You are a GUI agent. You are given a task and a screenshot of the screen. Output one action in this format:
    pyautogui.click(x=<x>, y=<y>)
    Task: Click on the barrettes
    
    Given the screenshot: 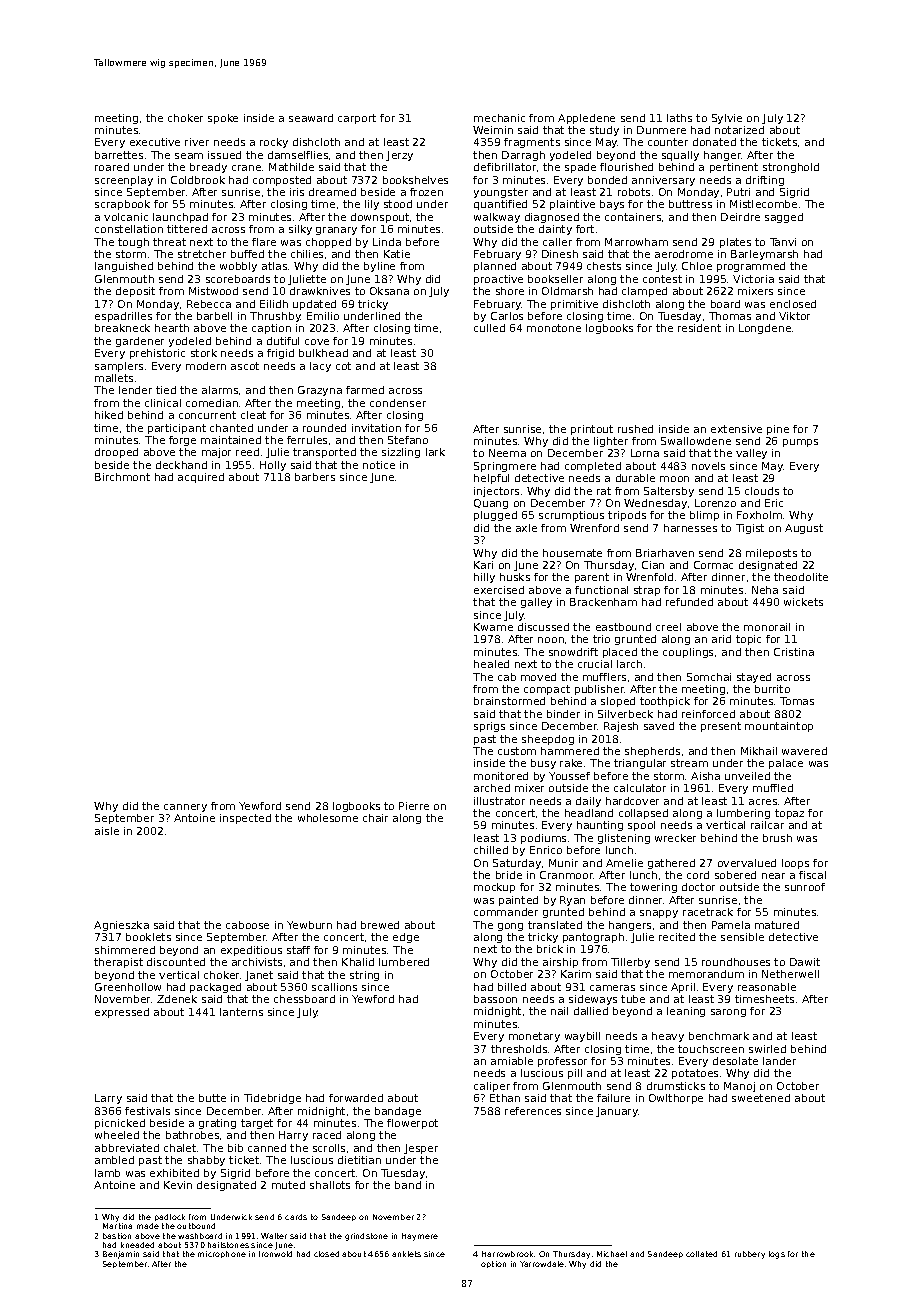 What is the action you would take?
    pyautogui.click(x=119, y=155)
